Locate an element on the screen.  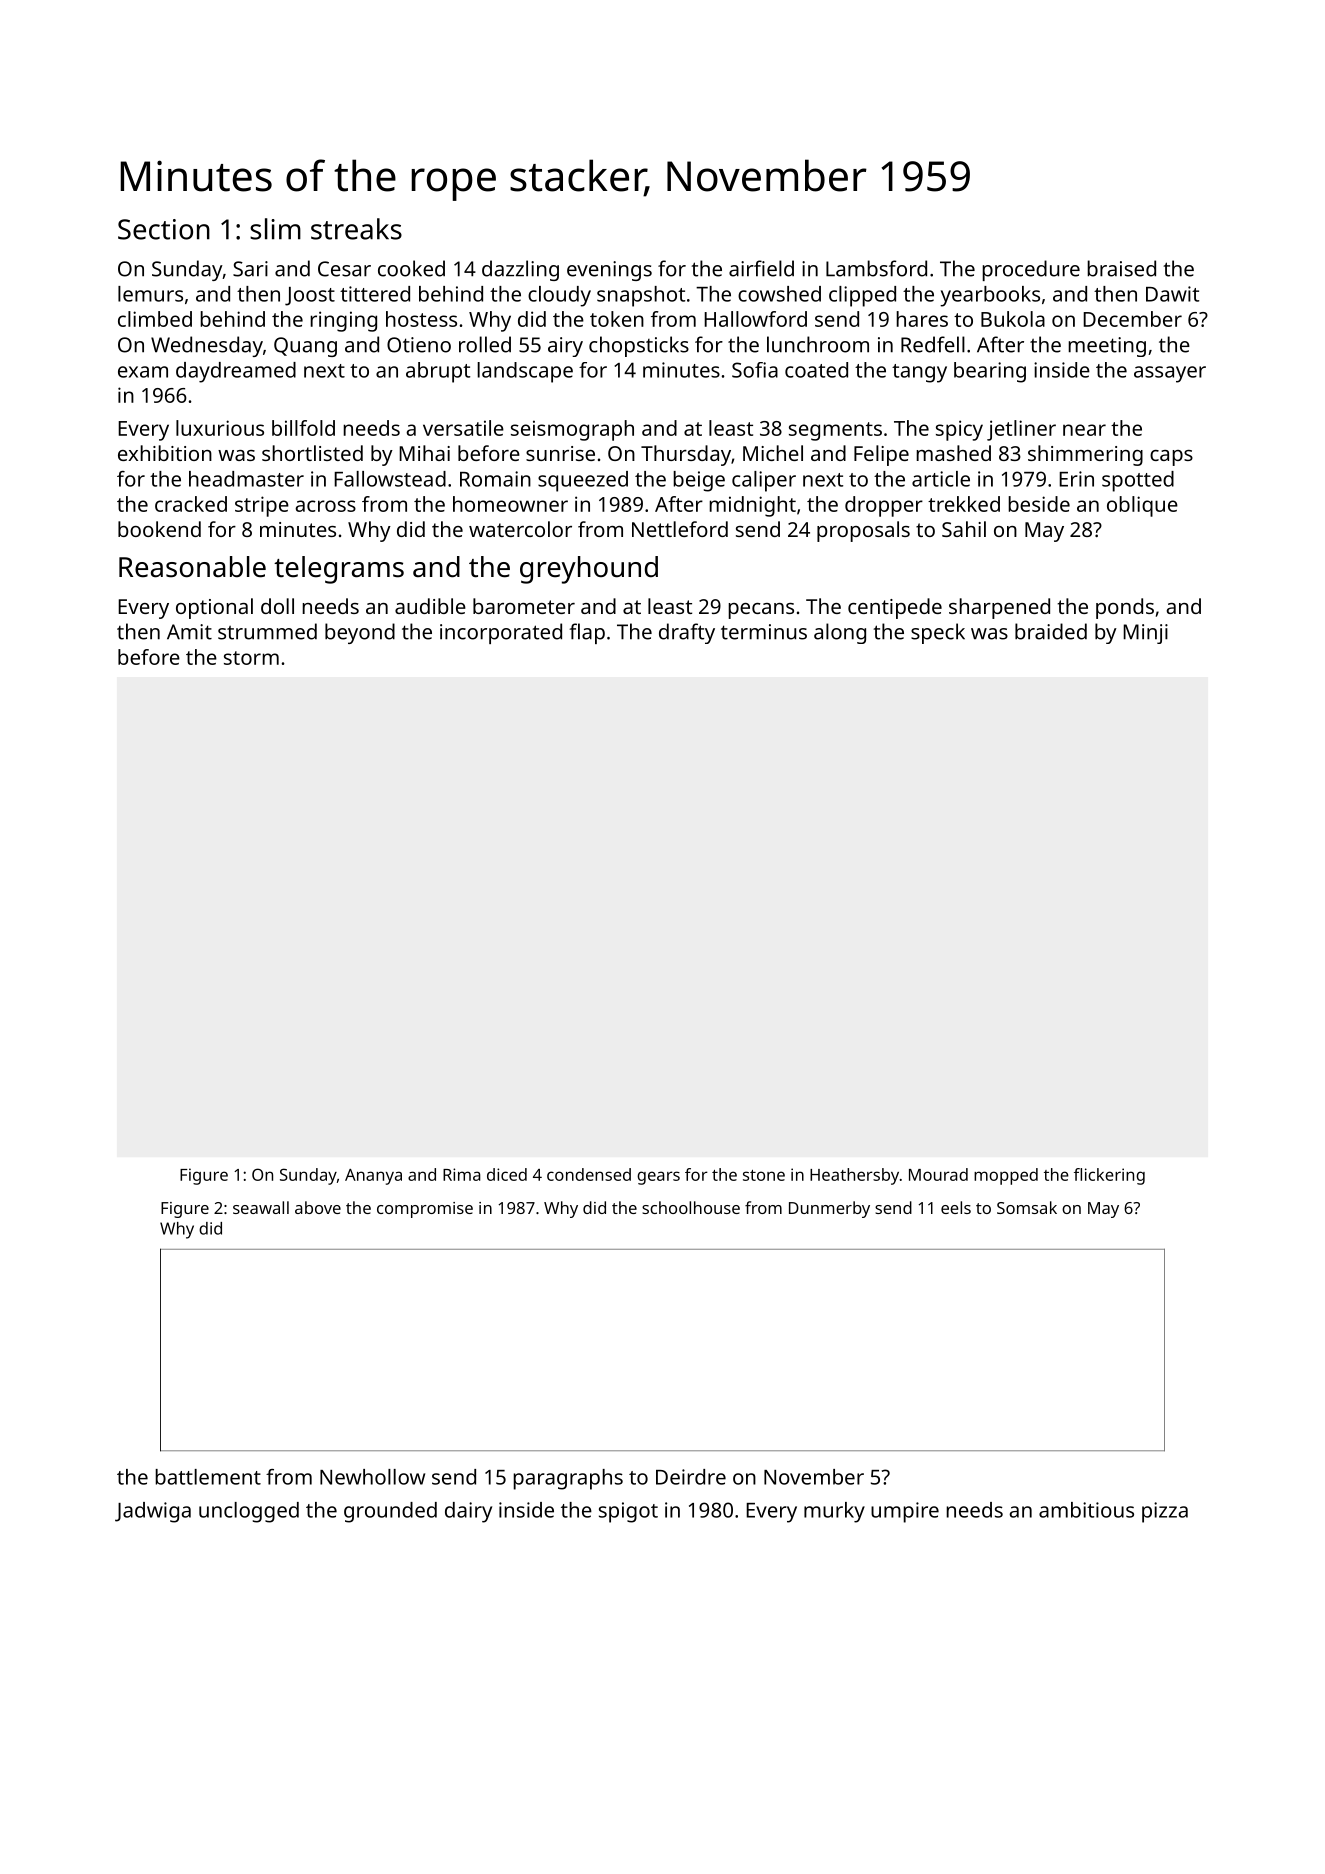
speck is located at coordinates (938, 633).
